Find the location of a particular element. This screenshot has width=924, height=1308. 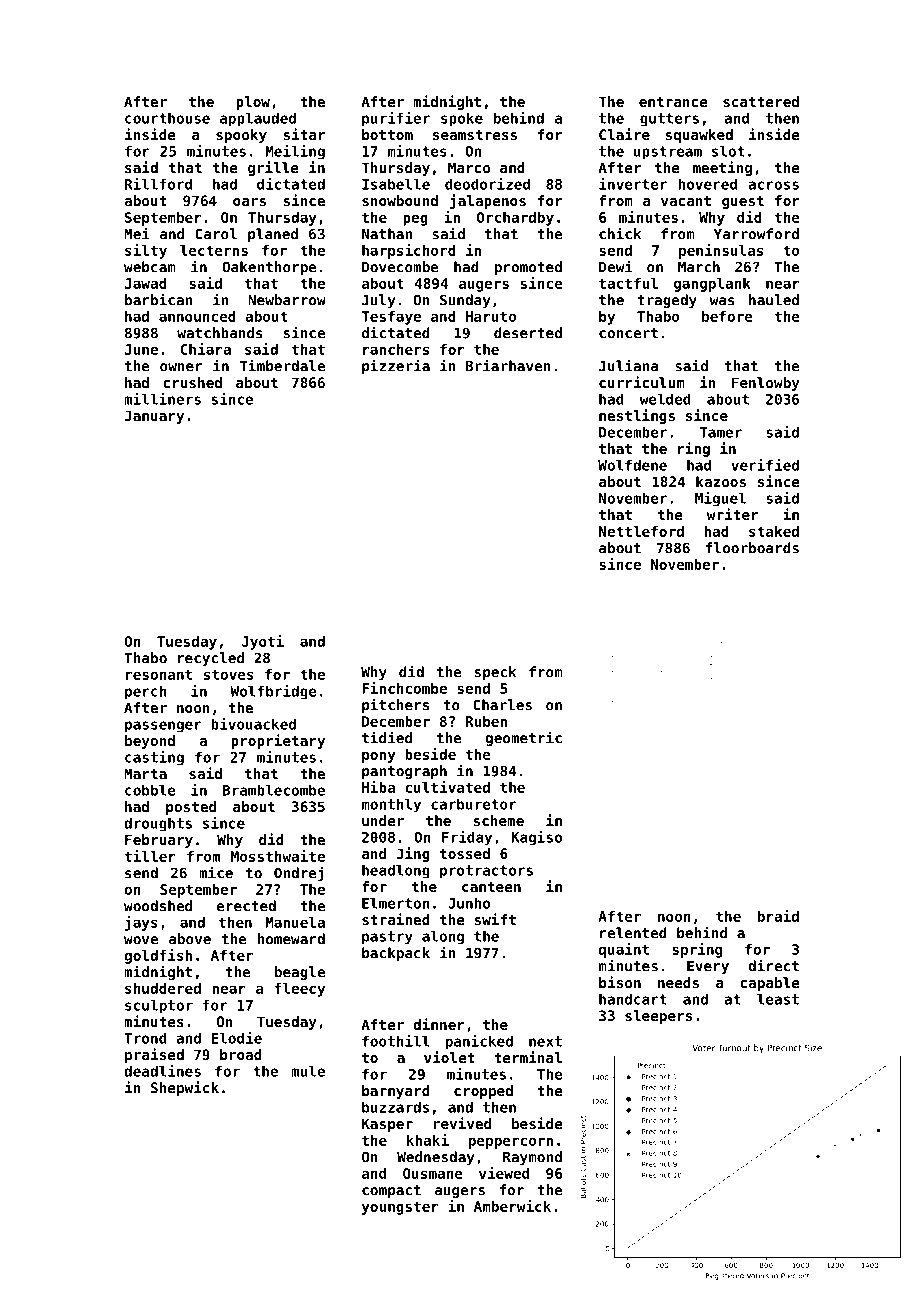

geometric is located at coordinates (523, 738).
